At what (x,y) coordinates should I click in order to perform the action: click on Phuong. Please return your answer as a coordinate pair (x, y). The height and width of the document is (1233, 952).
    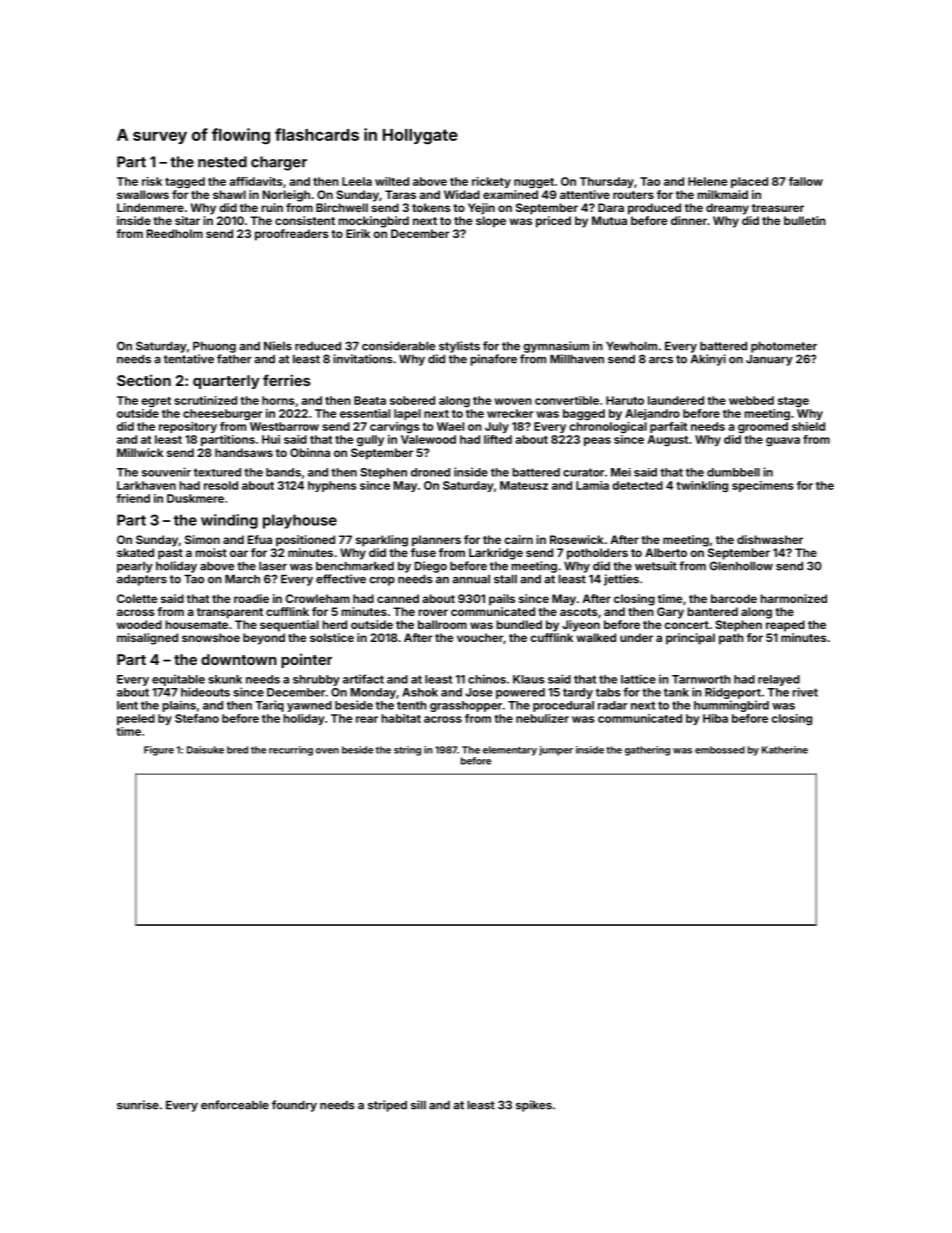
    Looking at the image, I should click on (214, 347).
